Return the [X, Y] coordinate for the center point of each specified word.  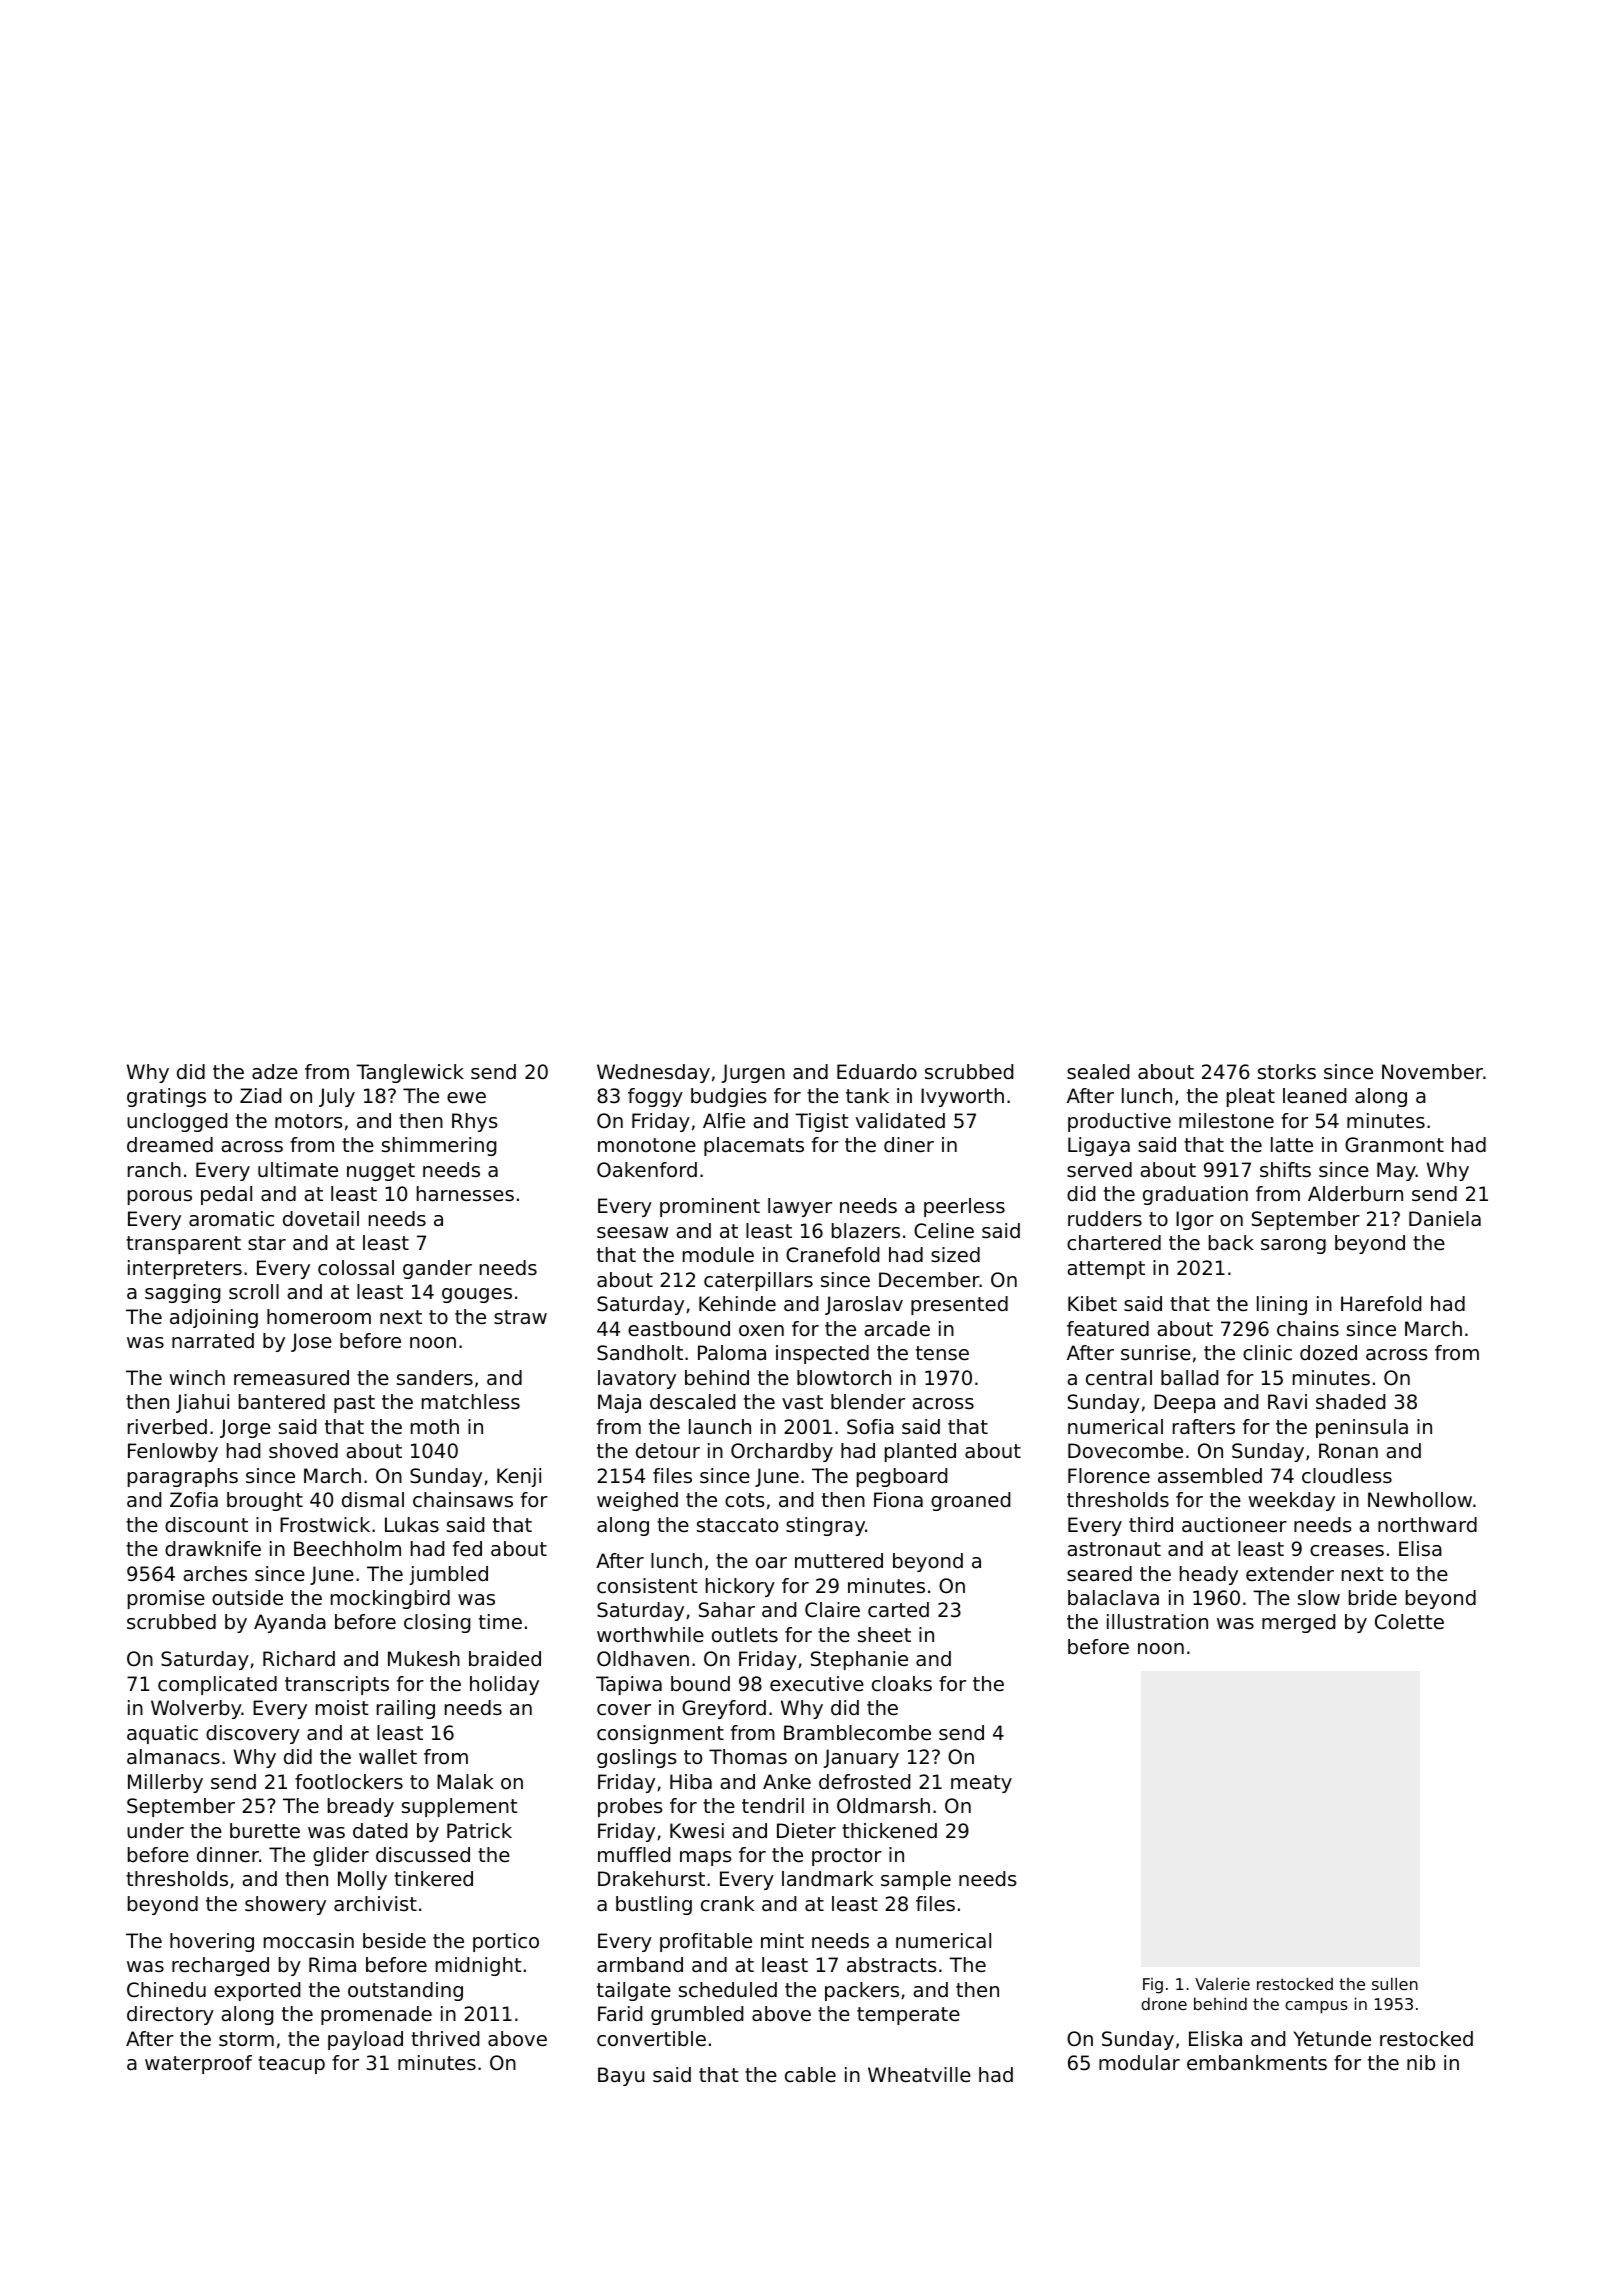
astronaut [1114, 1549]
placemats [754, 1146]
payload [365, 2040]
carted [898, 1610]
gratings [166, 1097]
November [1432, 1072]
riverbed [167, 1427]
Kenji [519, 1477]
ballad [1189, 1377]
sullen [1395, 1983]
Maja [619, 1403]
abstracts [892, 1965]
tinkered [433, 1878]
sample [916, 1880]
